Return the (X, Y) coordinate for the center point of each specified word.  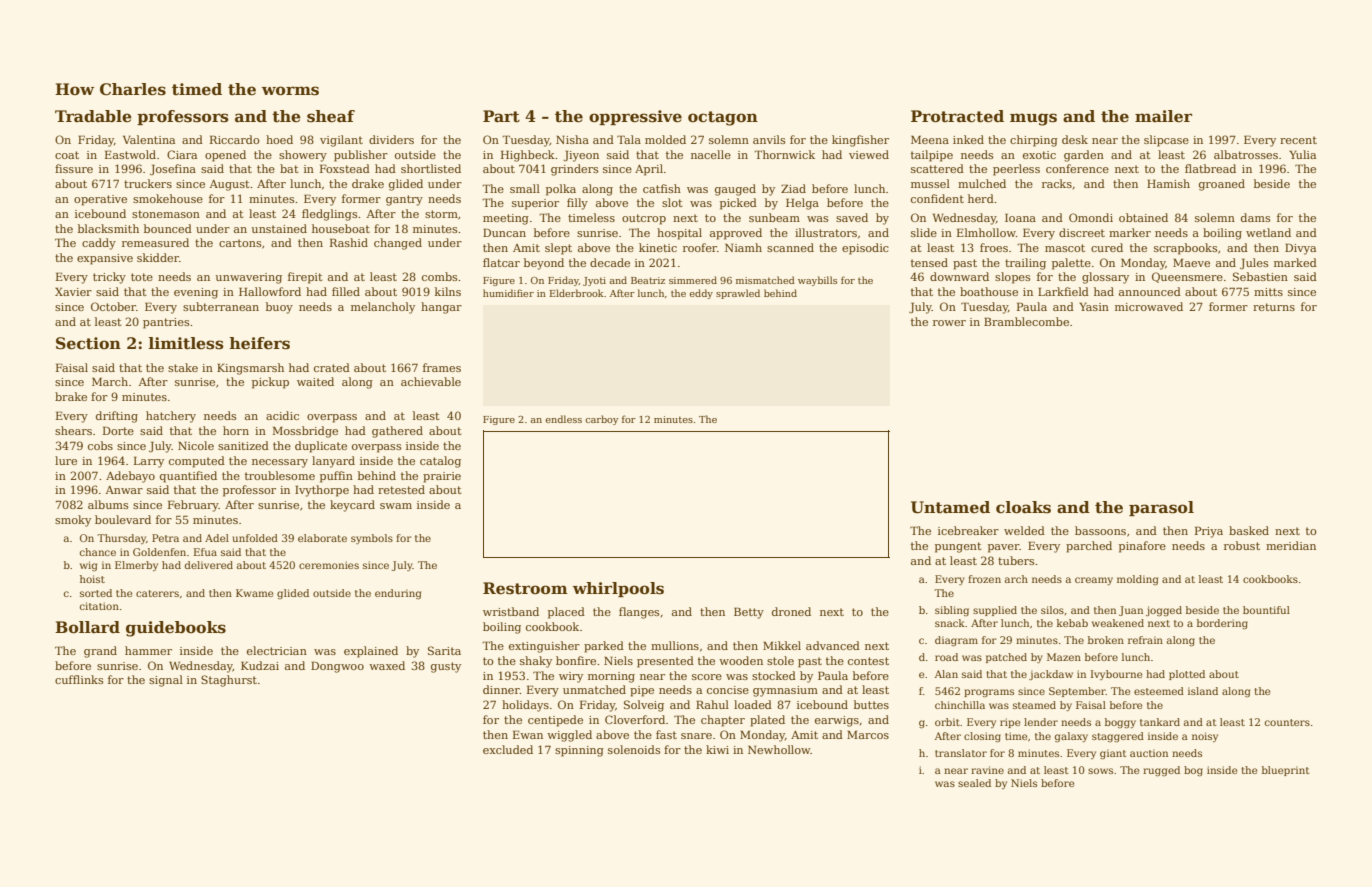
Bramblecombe (1026, 321)
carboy (601, 420)
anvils (769, 139)
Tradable (93, 116)
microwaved (1149, 306)
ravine (987, 770)
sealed (974, 783)
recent (1298, 140)
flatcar (501, 262)
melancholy (383, 308)
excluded (508, 749)
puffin (336, 477)
